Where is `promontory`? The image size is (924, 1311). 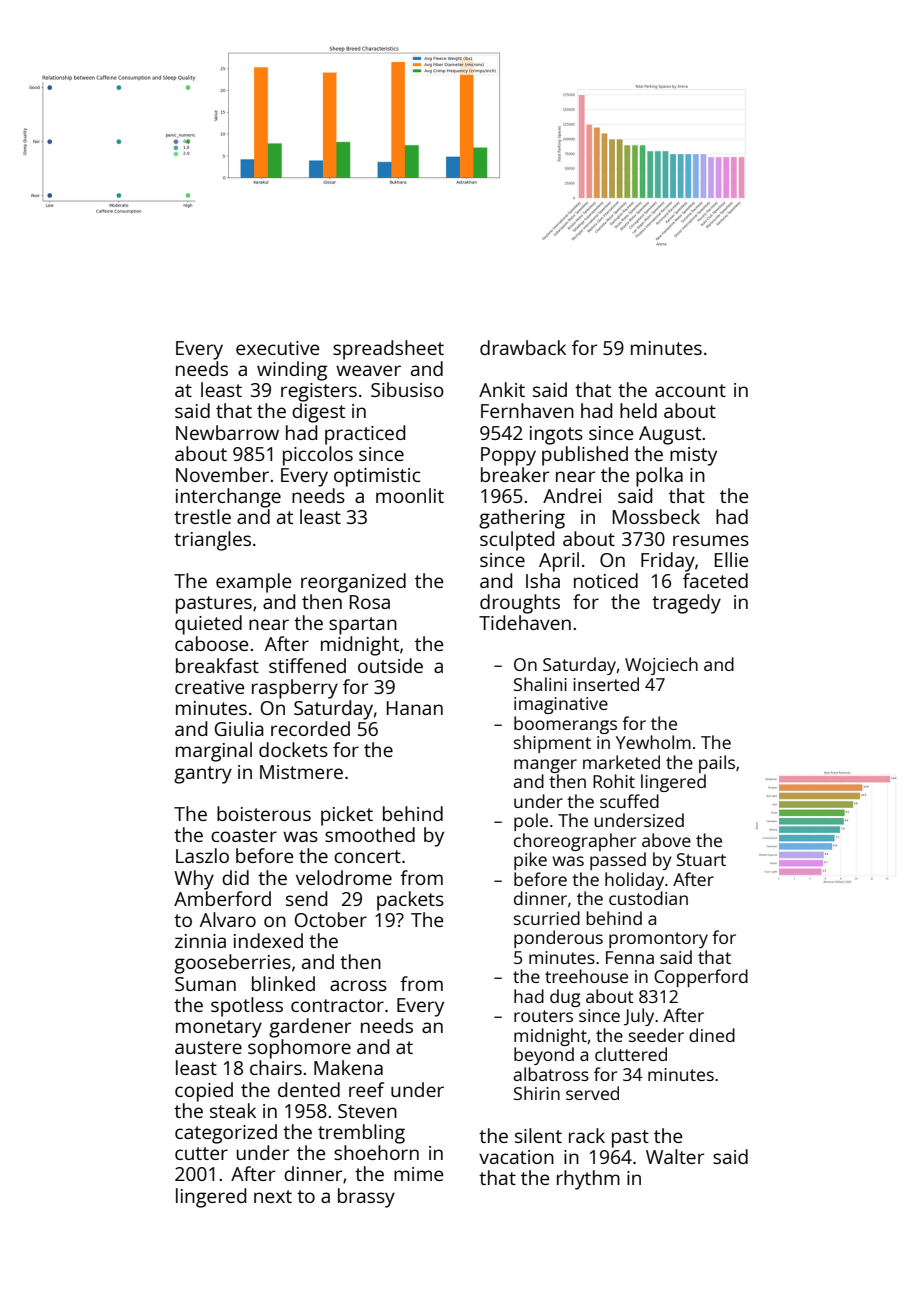
promontory is located at coordinates (658, 940).
